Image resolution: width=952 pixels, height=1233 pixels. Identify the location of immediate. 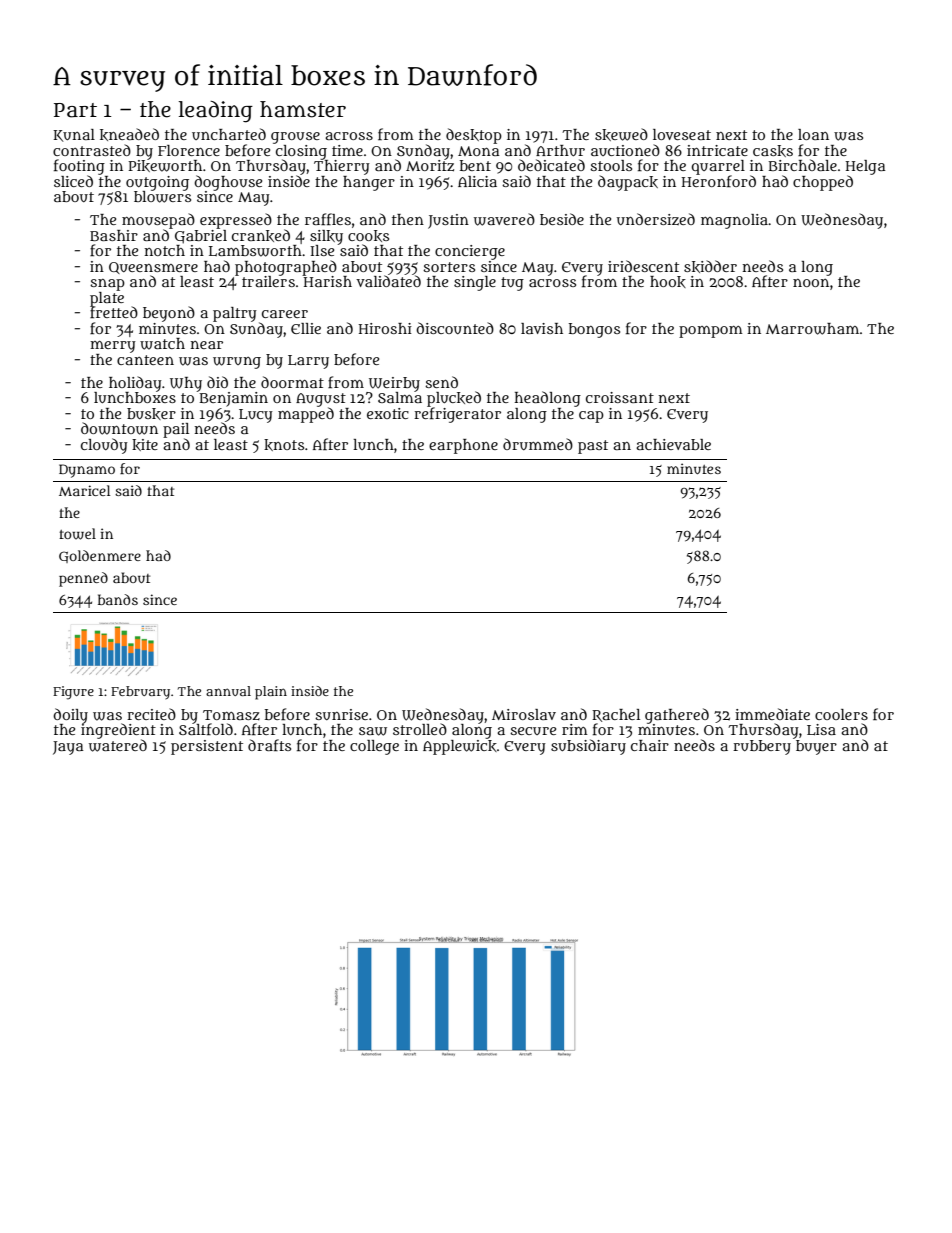
(772, 714).
